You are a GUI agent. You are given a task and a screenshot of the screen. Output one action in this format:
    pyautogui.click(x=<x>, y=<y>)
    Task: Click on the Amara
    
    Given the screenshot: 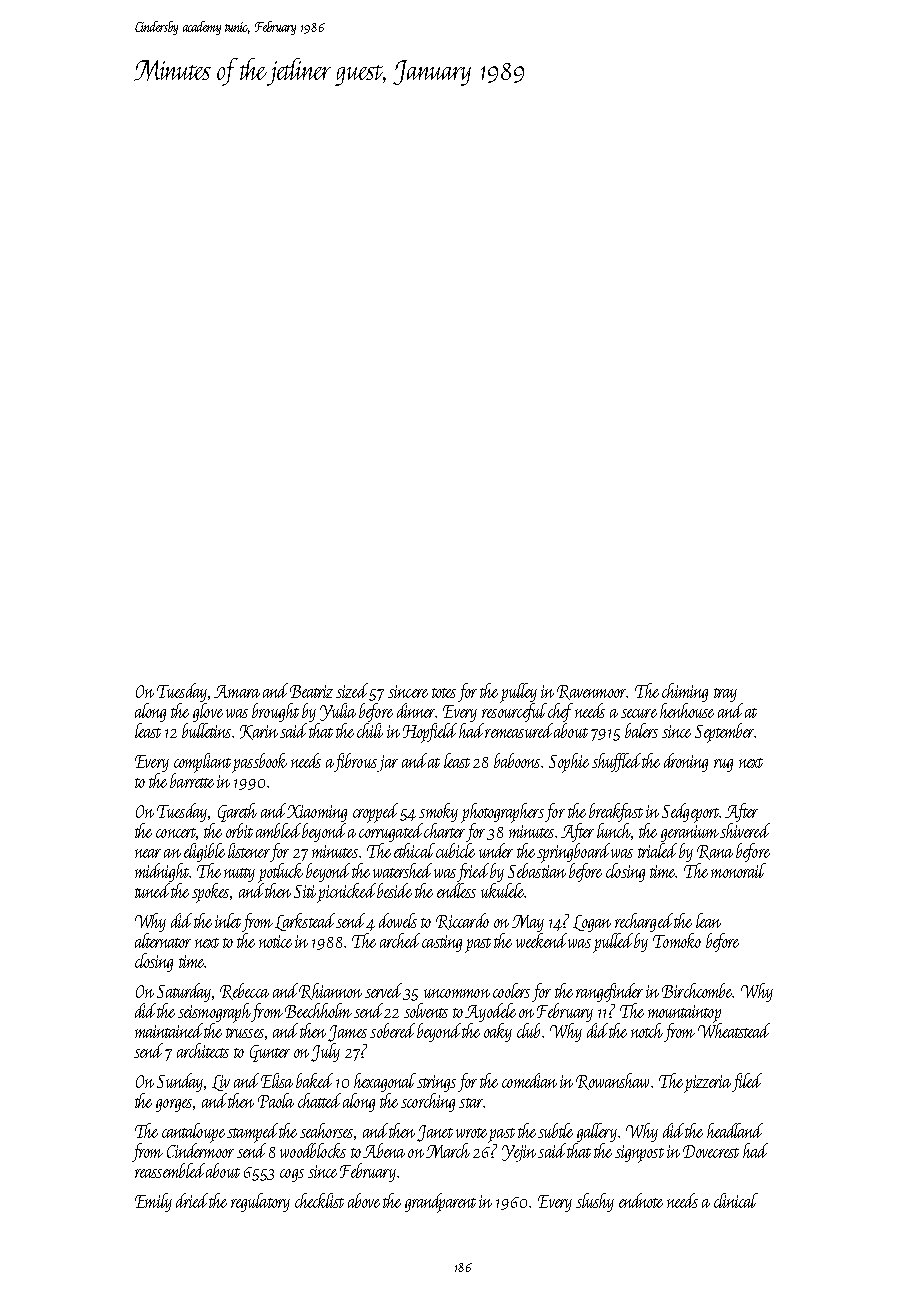 What is the action you would take?
    pyautogui.click(x=237, y=691)
